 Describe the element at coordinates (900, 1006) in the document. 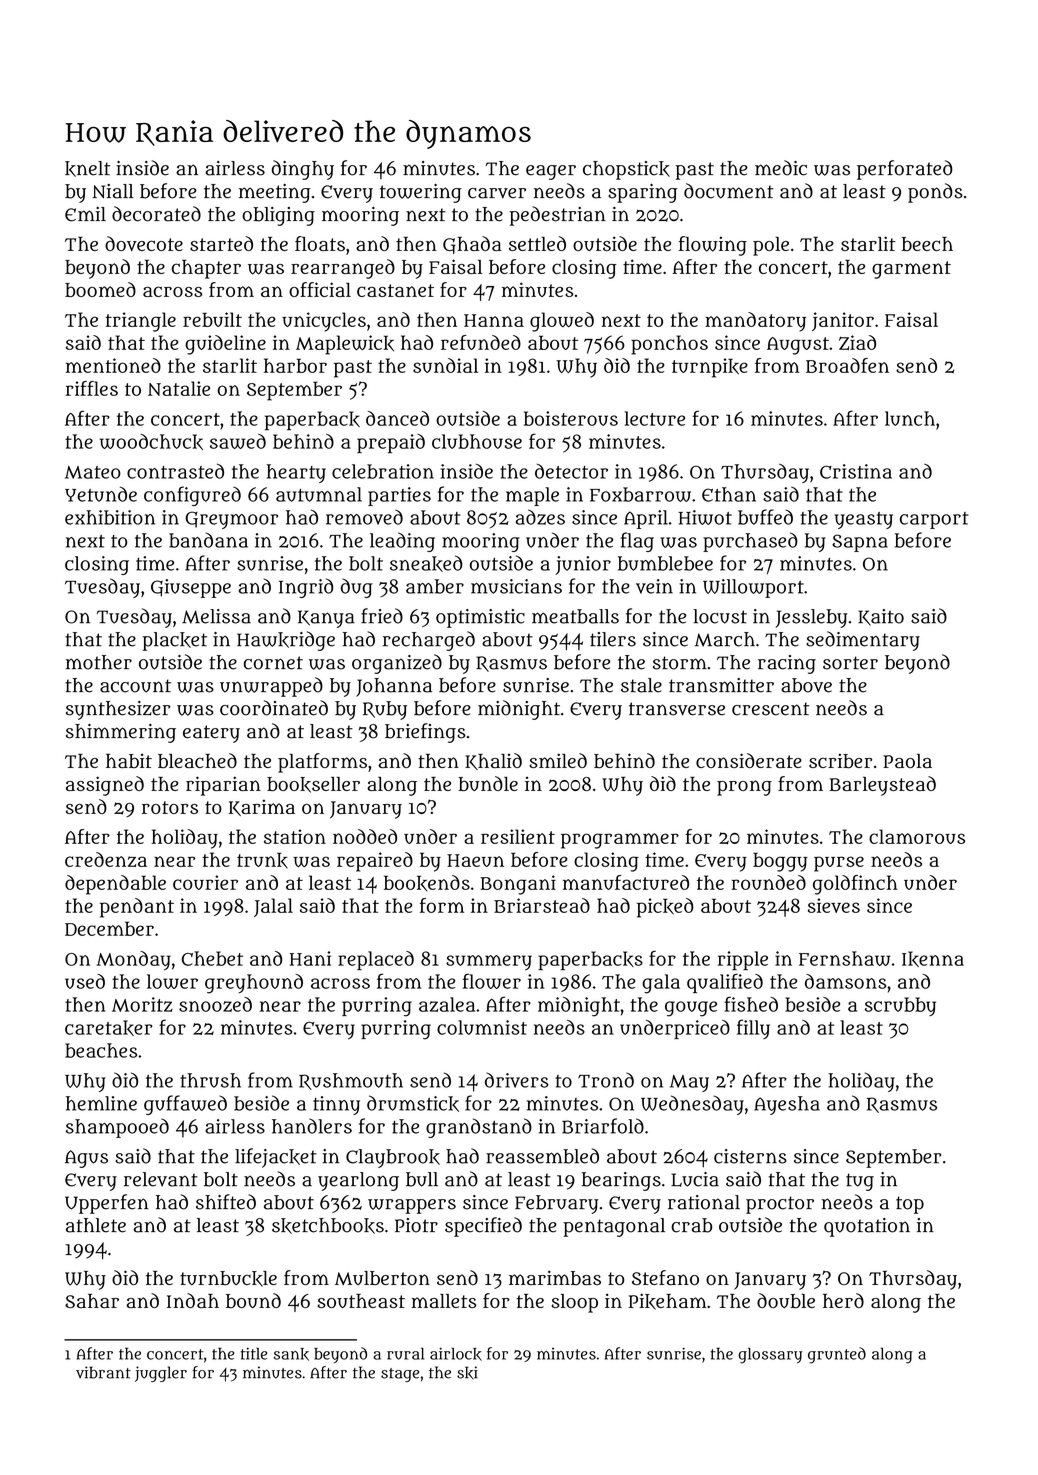

I see `scrubby` at that location.
